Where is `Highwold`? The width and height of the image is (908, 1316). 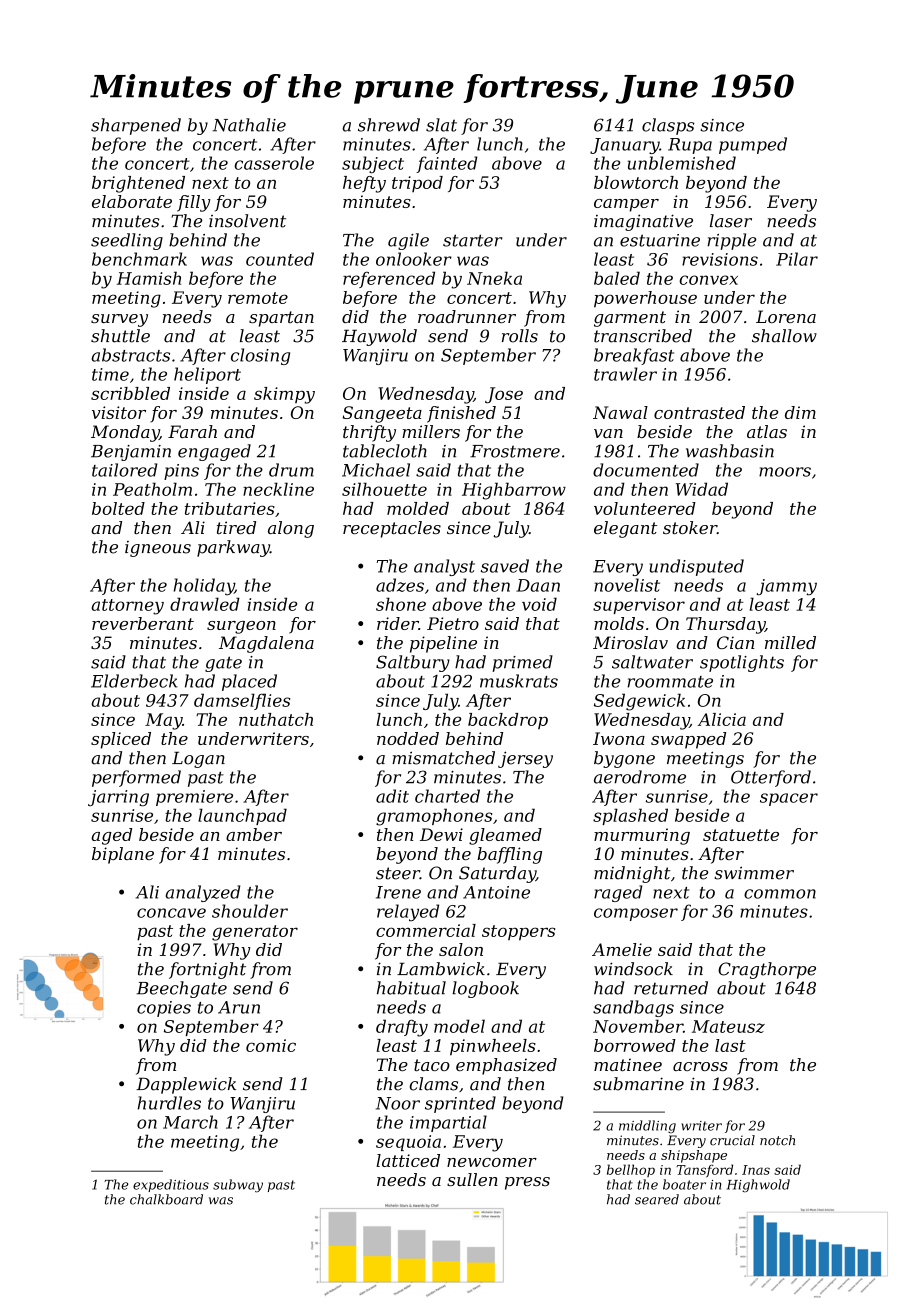 Highwold is located at coordinates (758, 1185).
